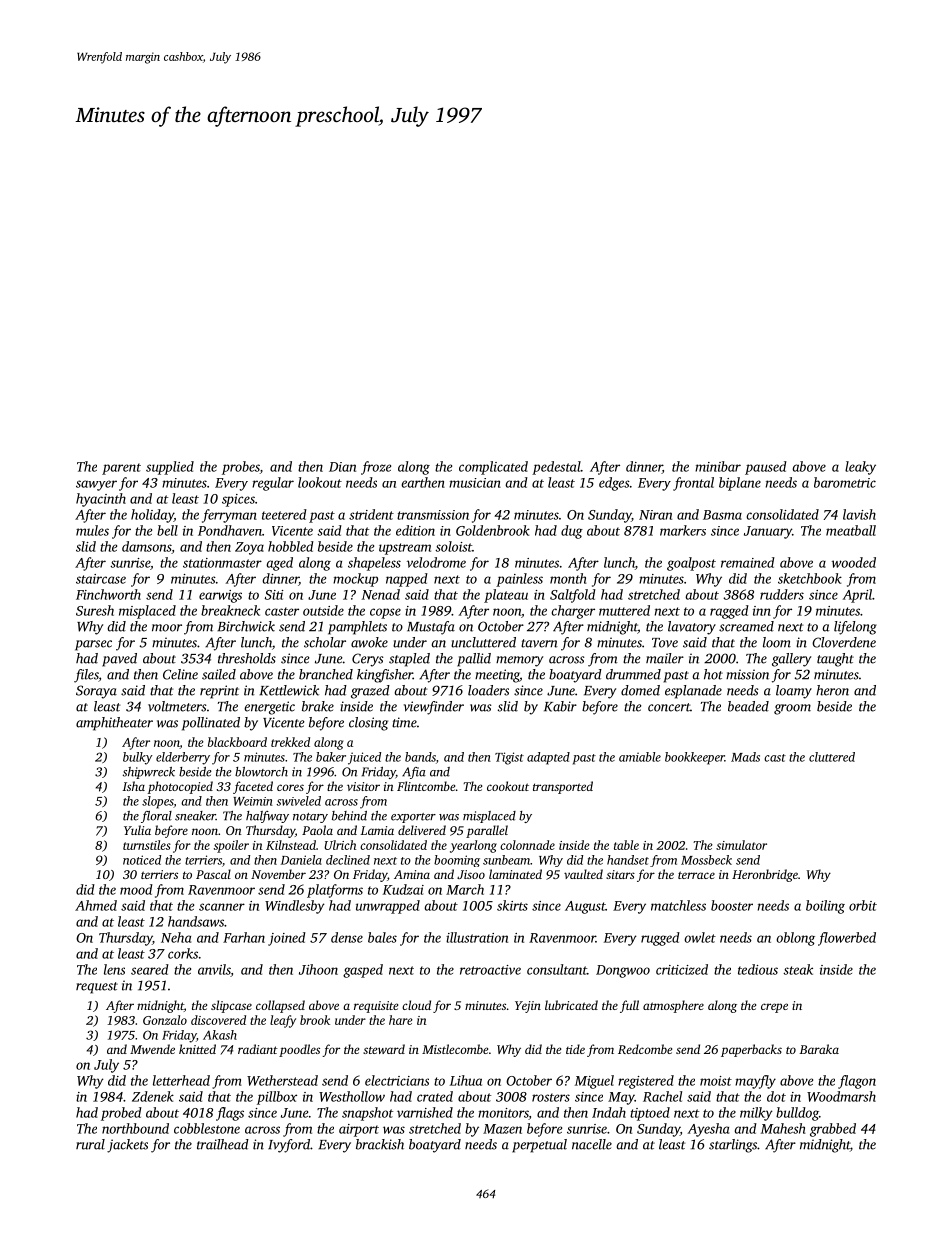 The width and height of the image is (952, 1233). I want to click on grabbed, so click(833, 1130).
